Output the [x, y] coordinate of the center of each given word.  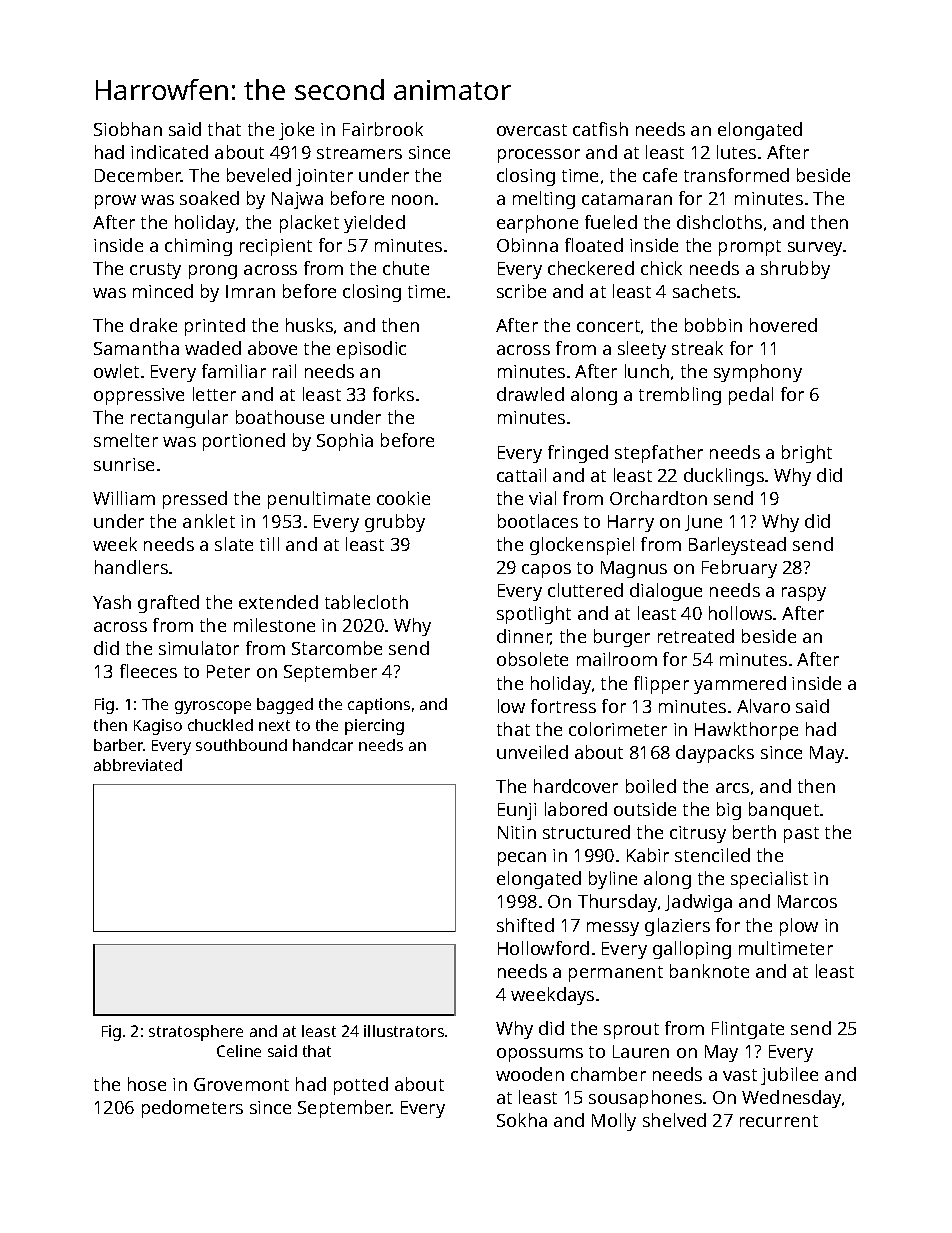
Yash [112, 602]
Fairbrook [383, 129]
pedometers [192, 1109]
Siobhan [128, 129]
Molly [614, 1122]
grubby [395, 523]
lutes [736, 152]
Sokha [522, 1120]
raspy [804, 594]
